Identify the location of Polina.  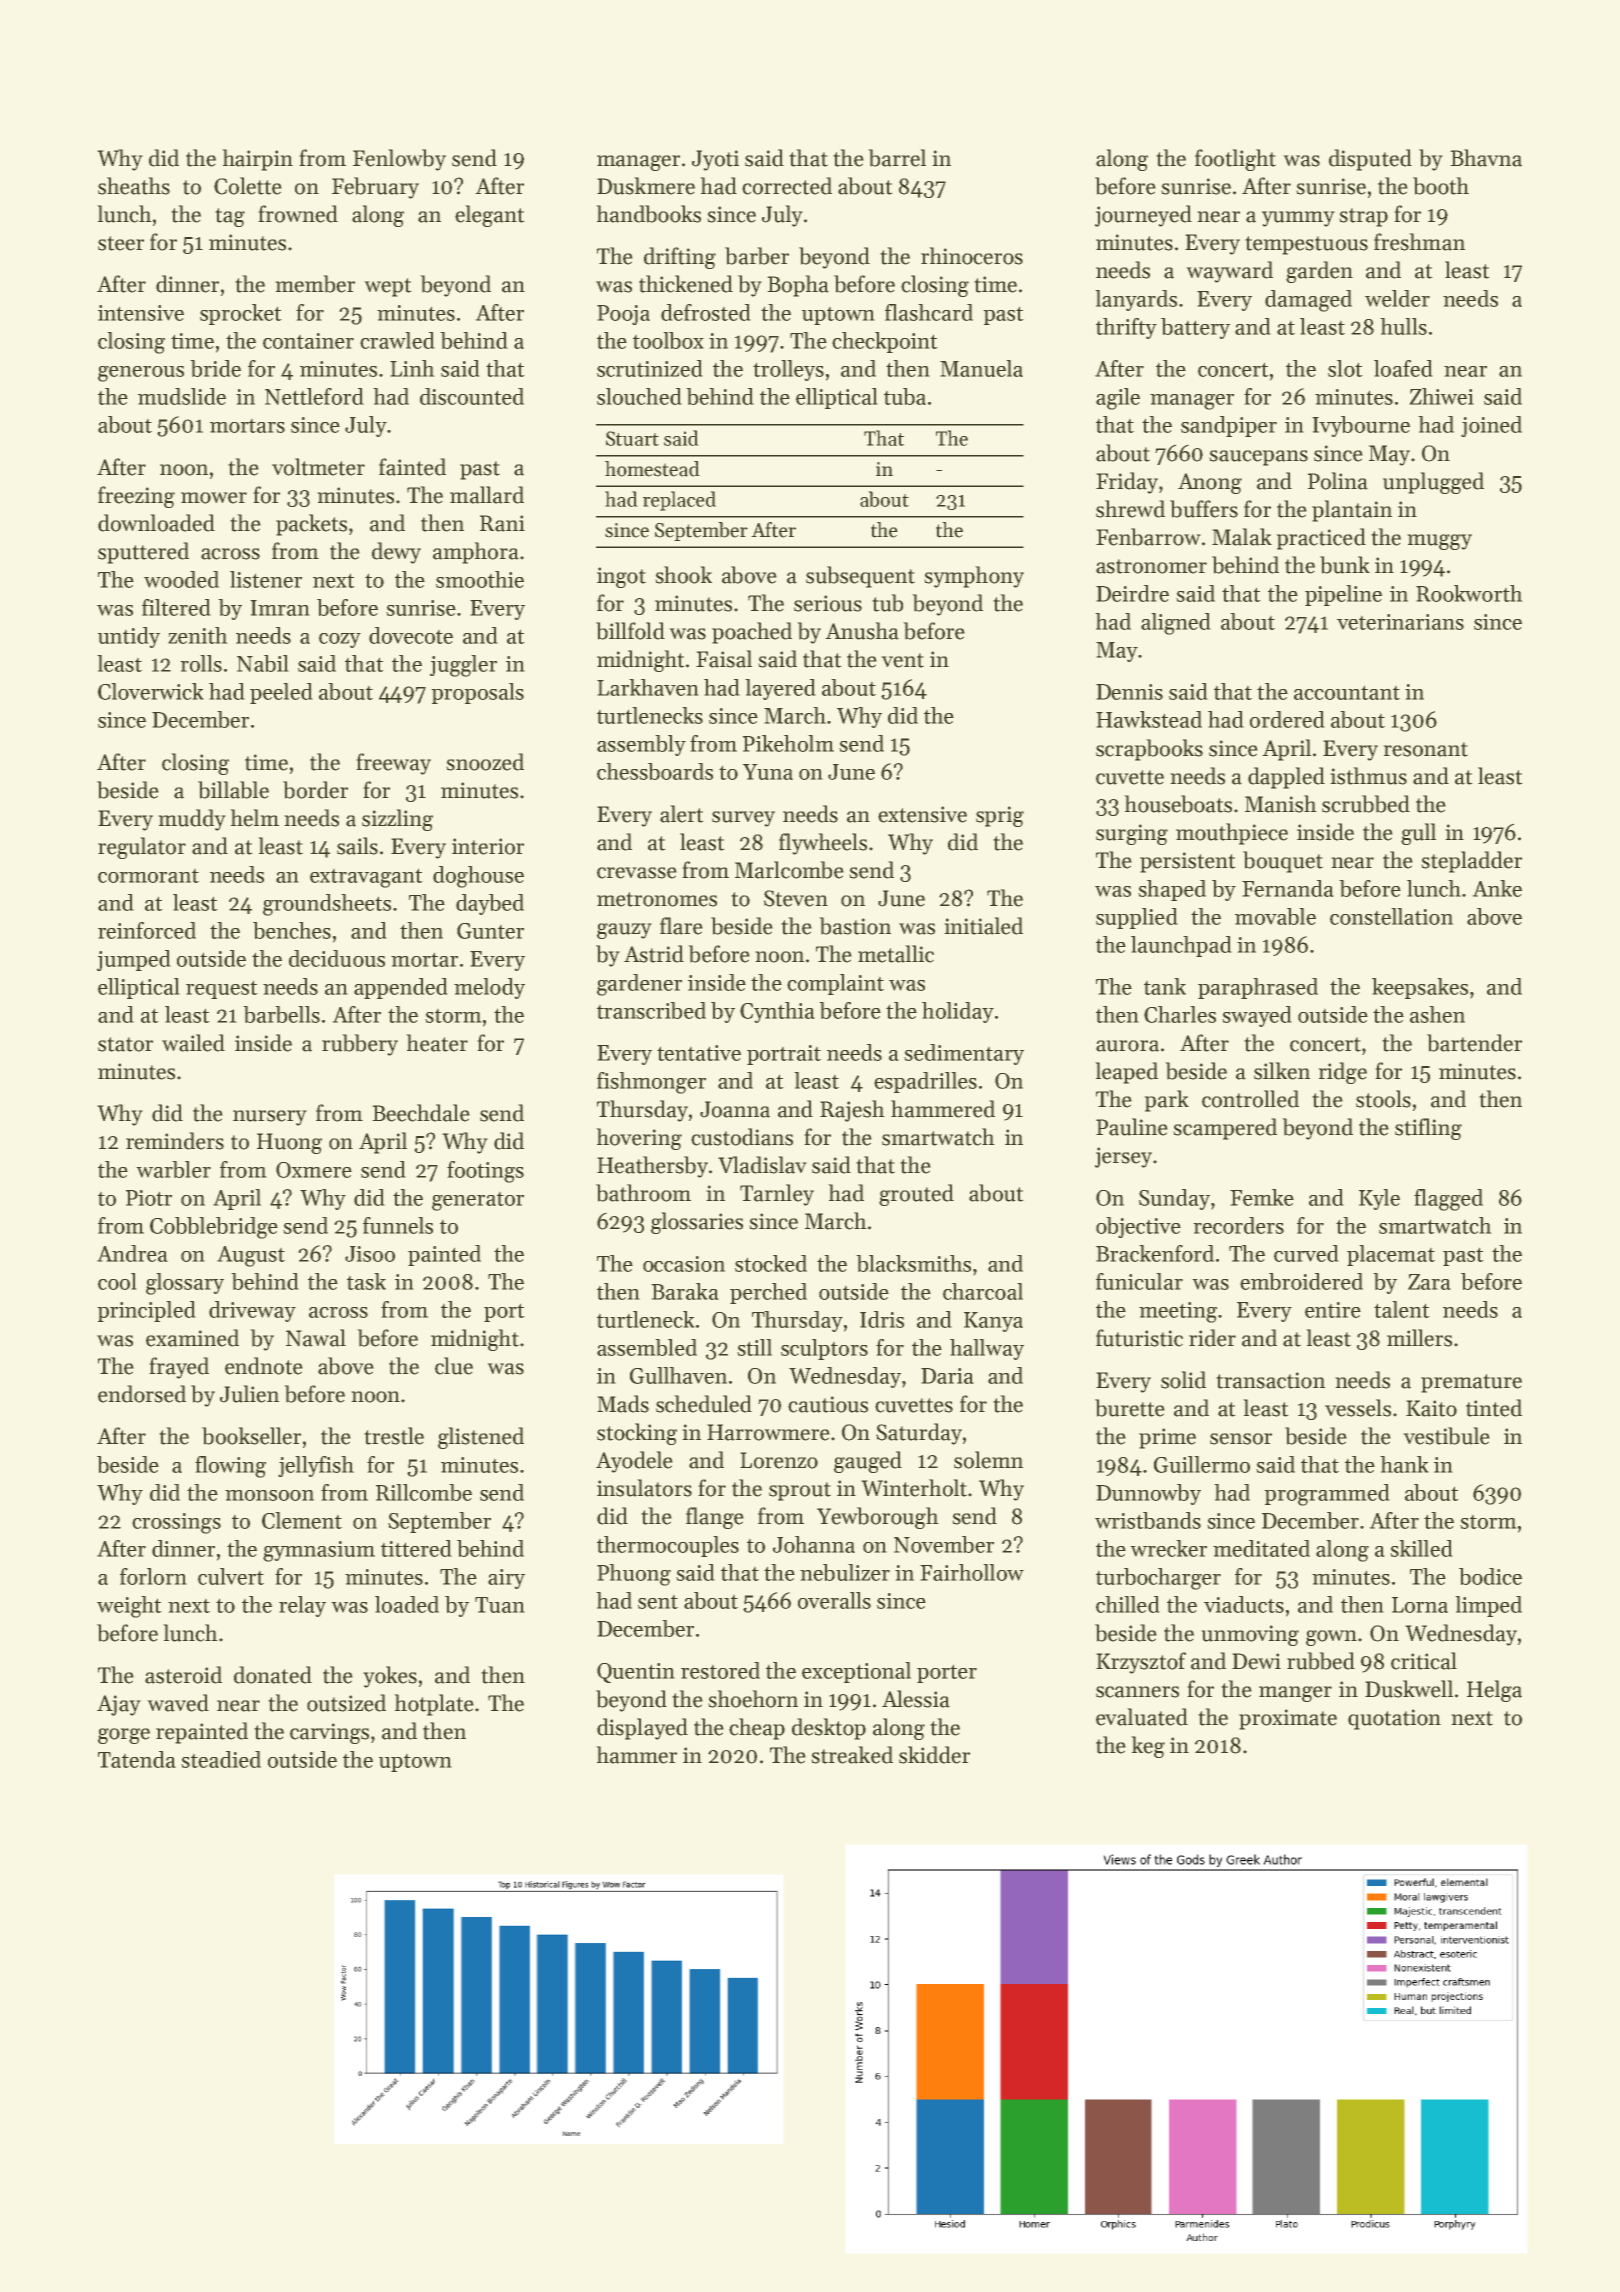
(1338, 481).
